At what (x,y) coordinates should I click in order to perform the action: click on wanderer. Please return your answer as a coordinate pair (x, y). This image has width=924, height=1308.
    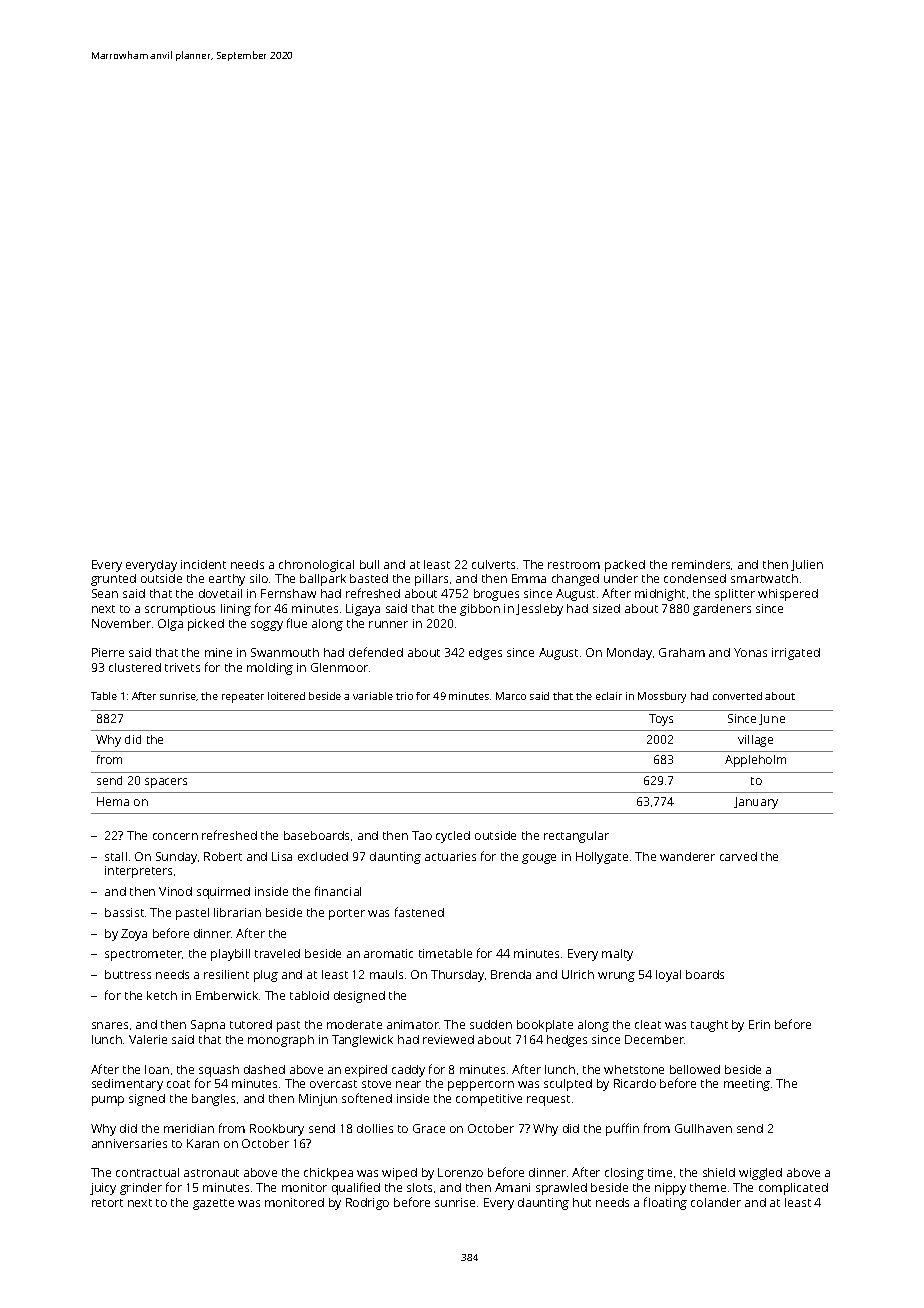
    Looking at the image, I should click on (687, 856).
